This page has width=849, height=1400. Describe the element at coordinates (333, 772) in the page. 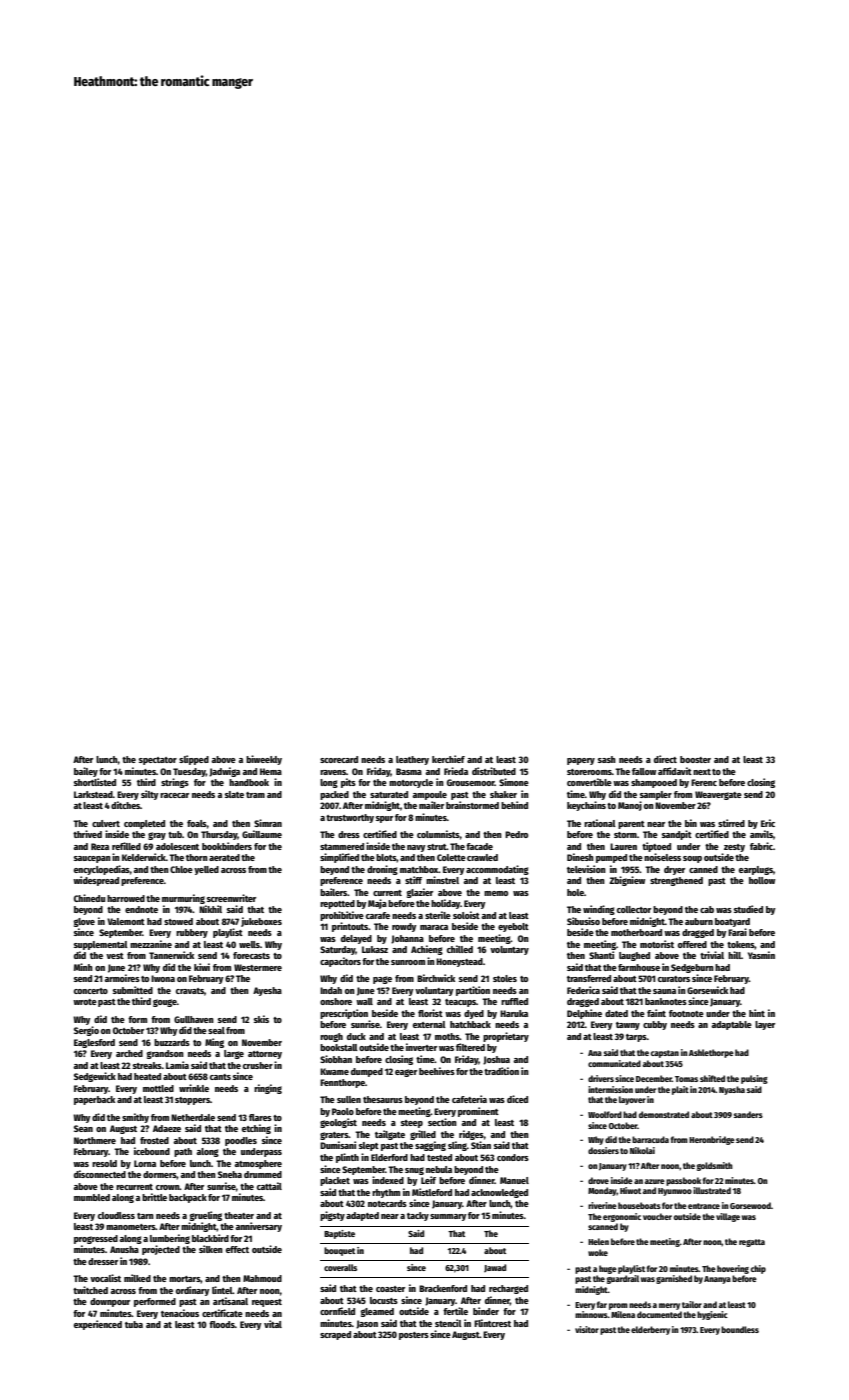

I see `ravens` at that location.
